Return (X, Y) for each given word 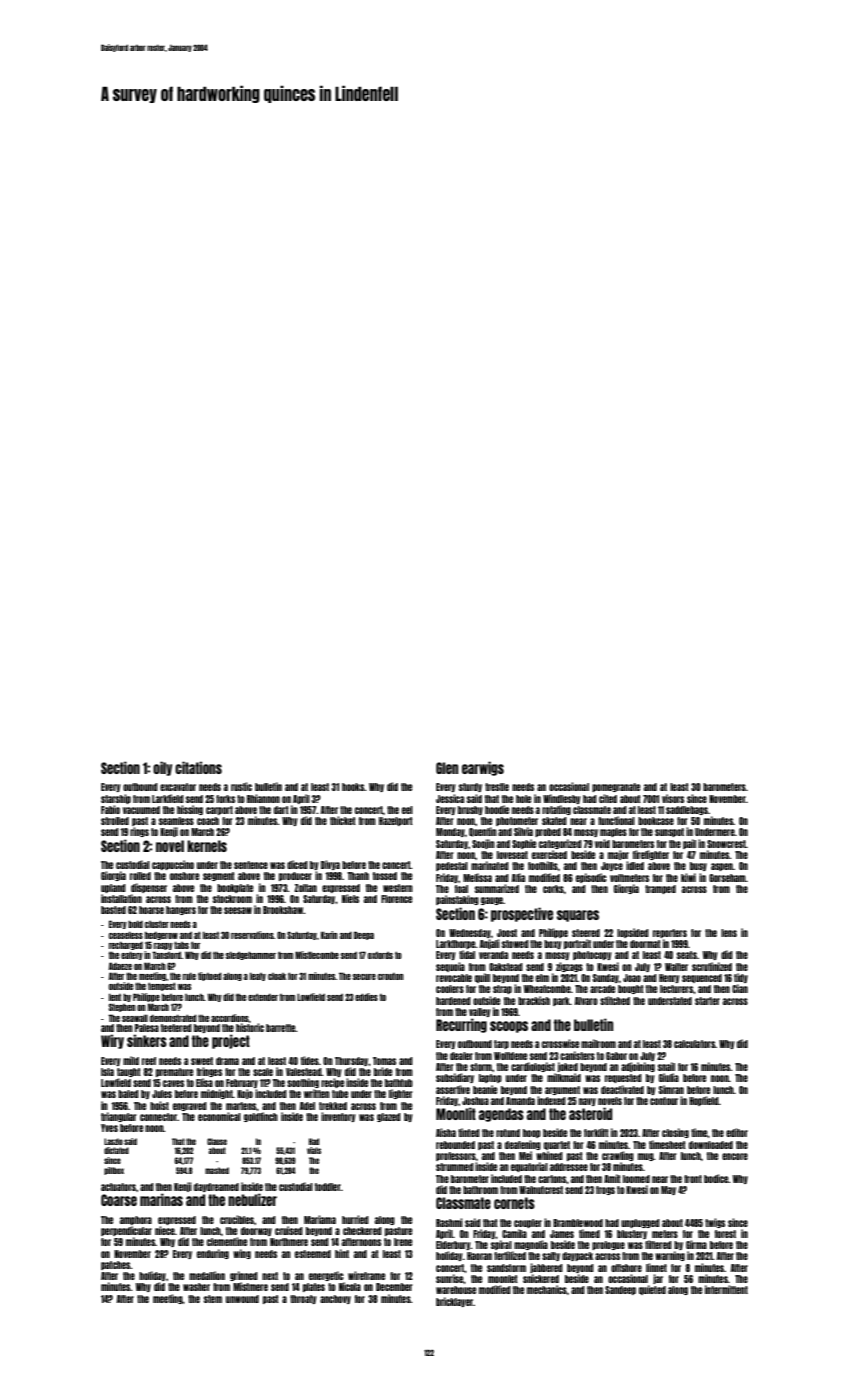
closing (675, 1133)
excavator (178, 787)
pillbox (114, 1171)
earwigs (483, 768)
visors (673, 798)
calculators (694, 1044)
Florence (396, 899)
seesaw (238, 910)
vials (314, 1150)
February (242, 1083)
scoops (509, 1027)
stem (213, 1299)
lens (729, 933)
